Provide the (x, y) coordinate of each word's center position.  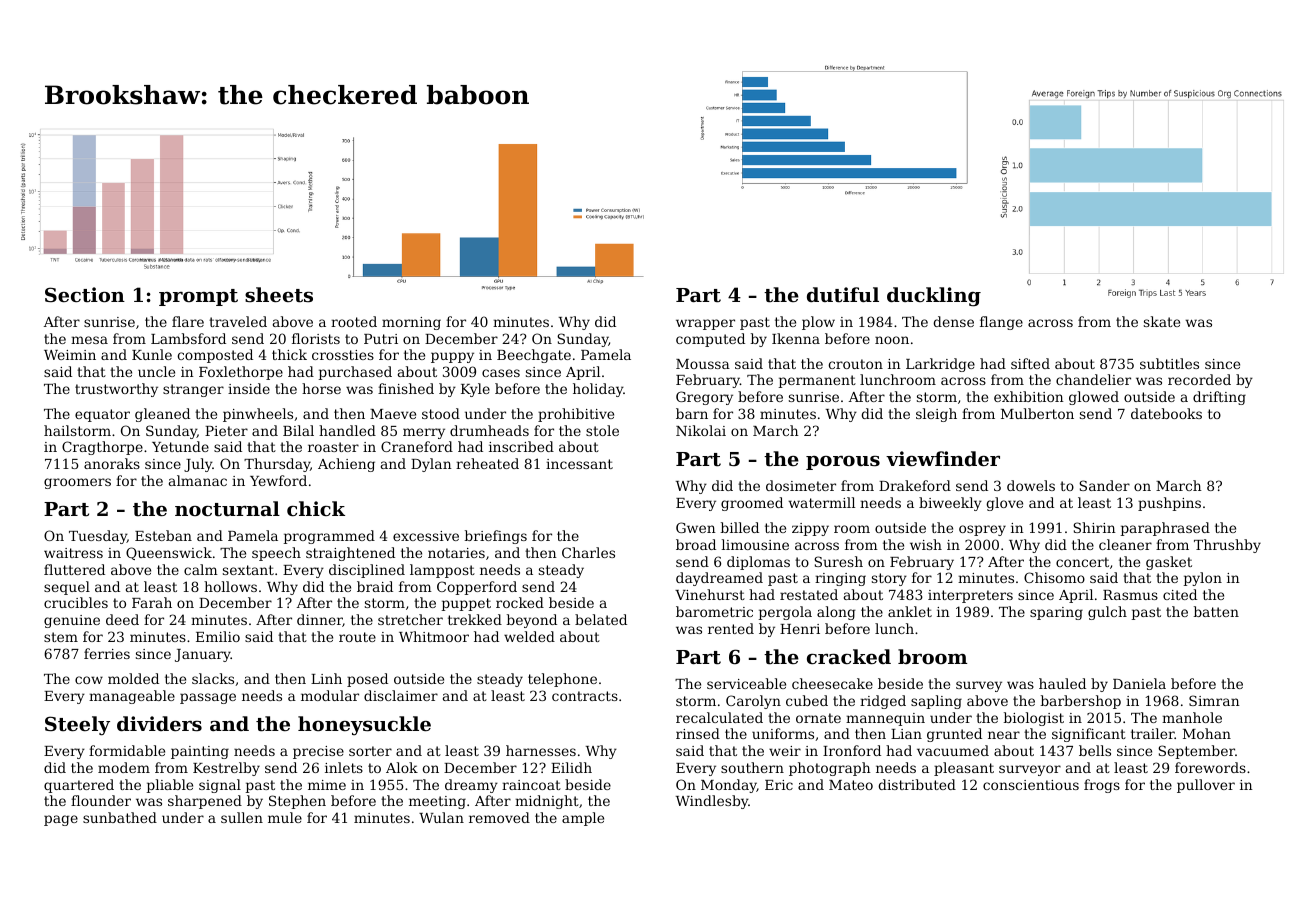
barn (692, 413)
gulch (1107, 613)
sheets (279, 295)
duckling (934, 297)
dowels (1031, 485)
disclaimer (401, 695)
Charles (588, 552)
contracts (585, 696)
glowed (1094, 398)
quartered (79, 786)
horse (321, 388)
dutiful (843, 294)
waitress (73, 553)
